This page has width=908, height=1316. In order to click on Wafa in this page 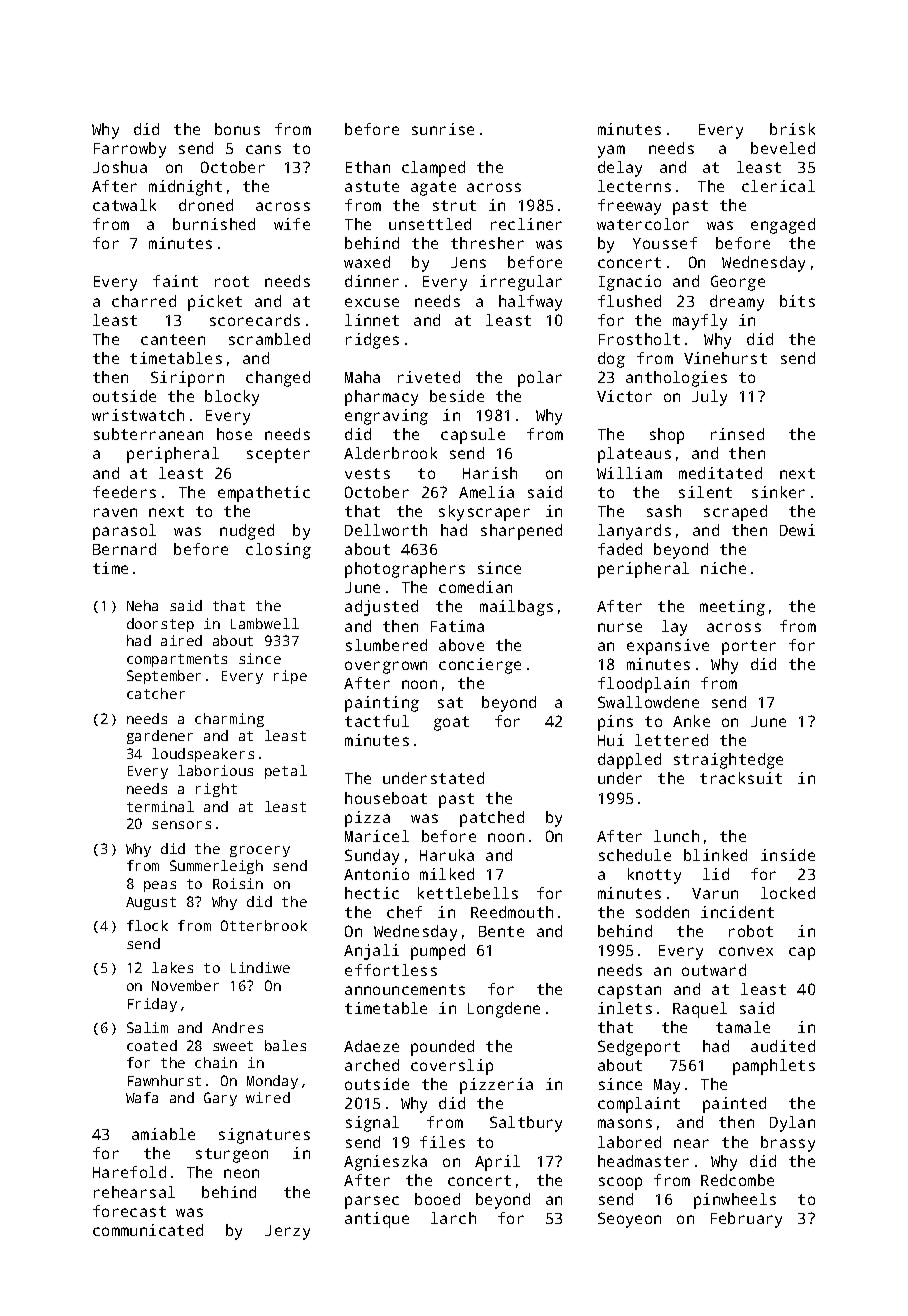, I will do `click(142, 1097)`.
